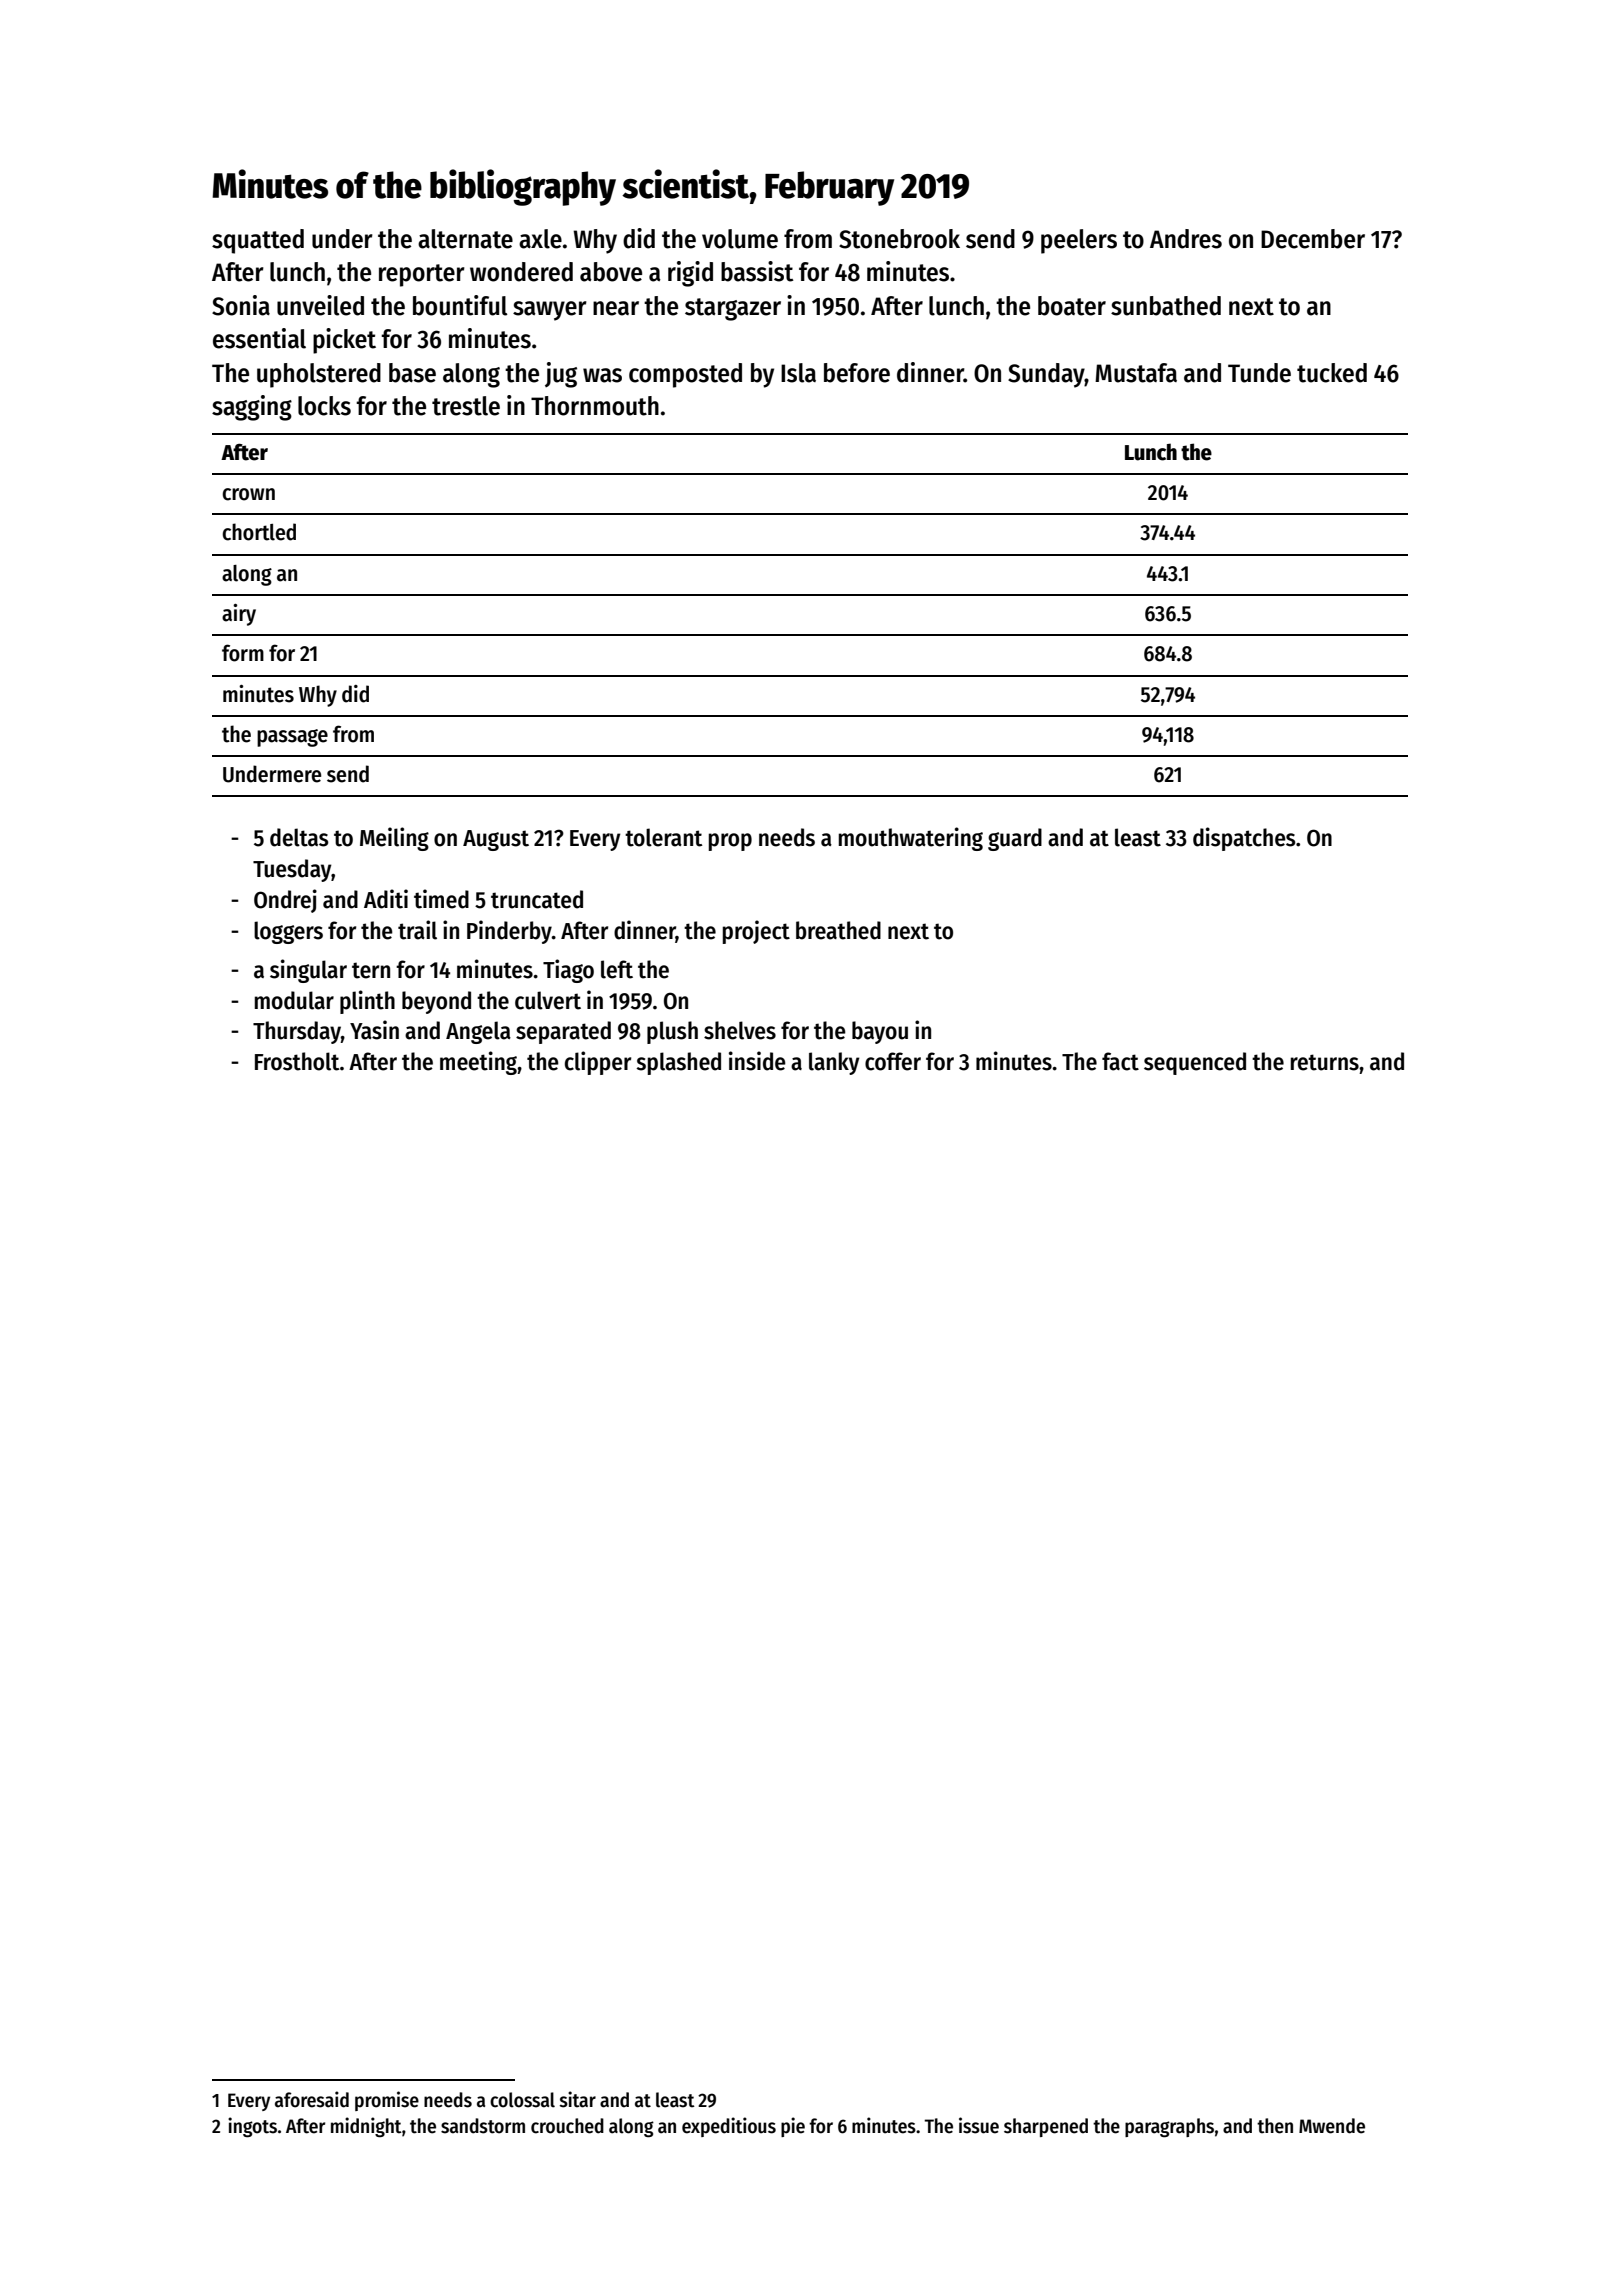 Image resolution: width=1620 pixels, height=2292 pixels. I want to click on lanky, so click(834, 1063).
